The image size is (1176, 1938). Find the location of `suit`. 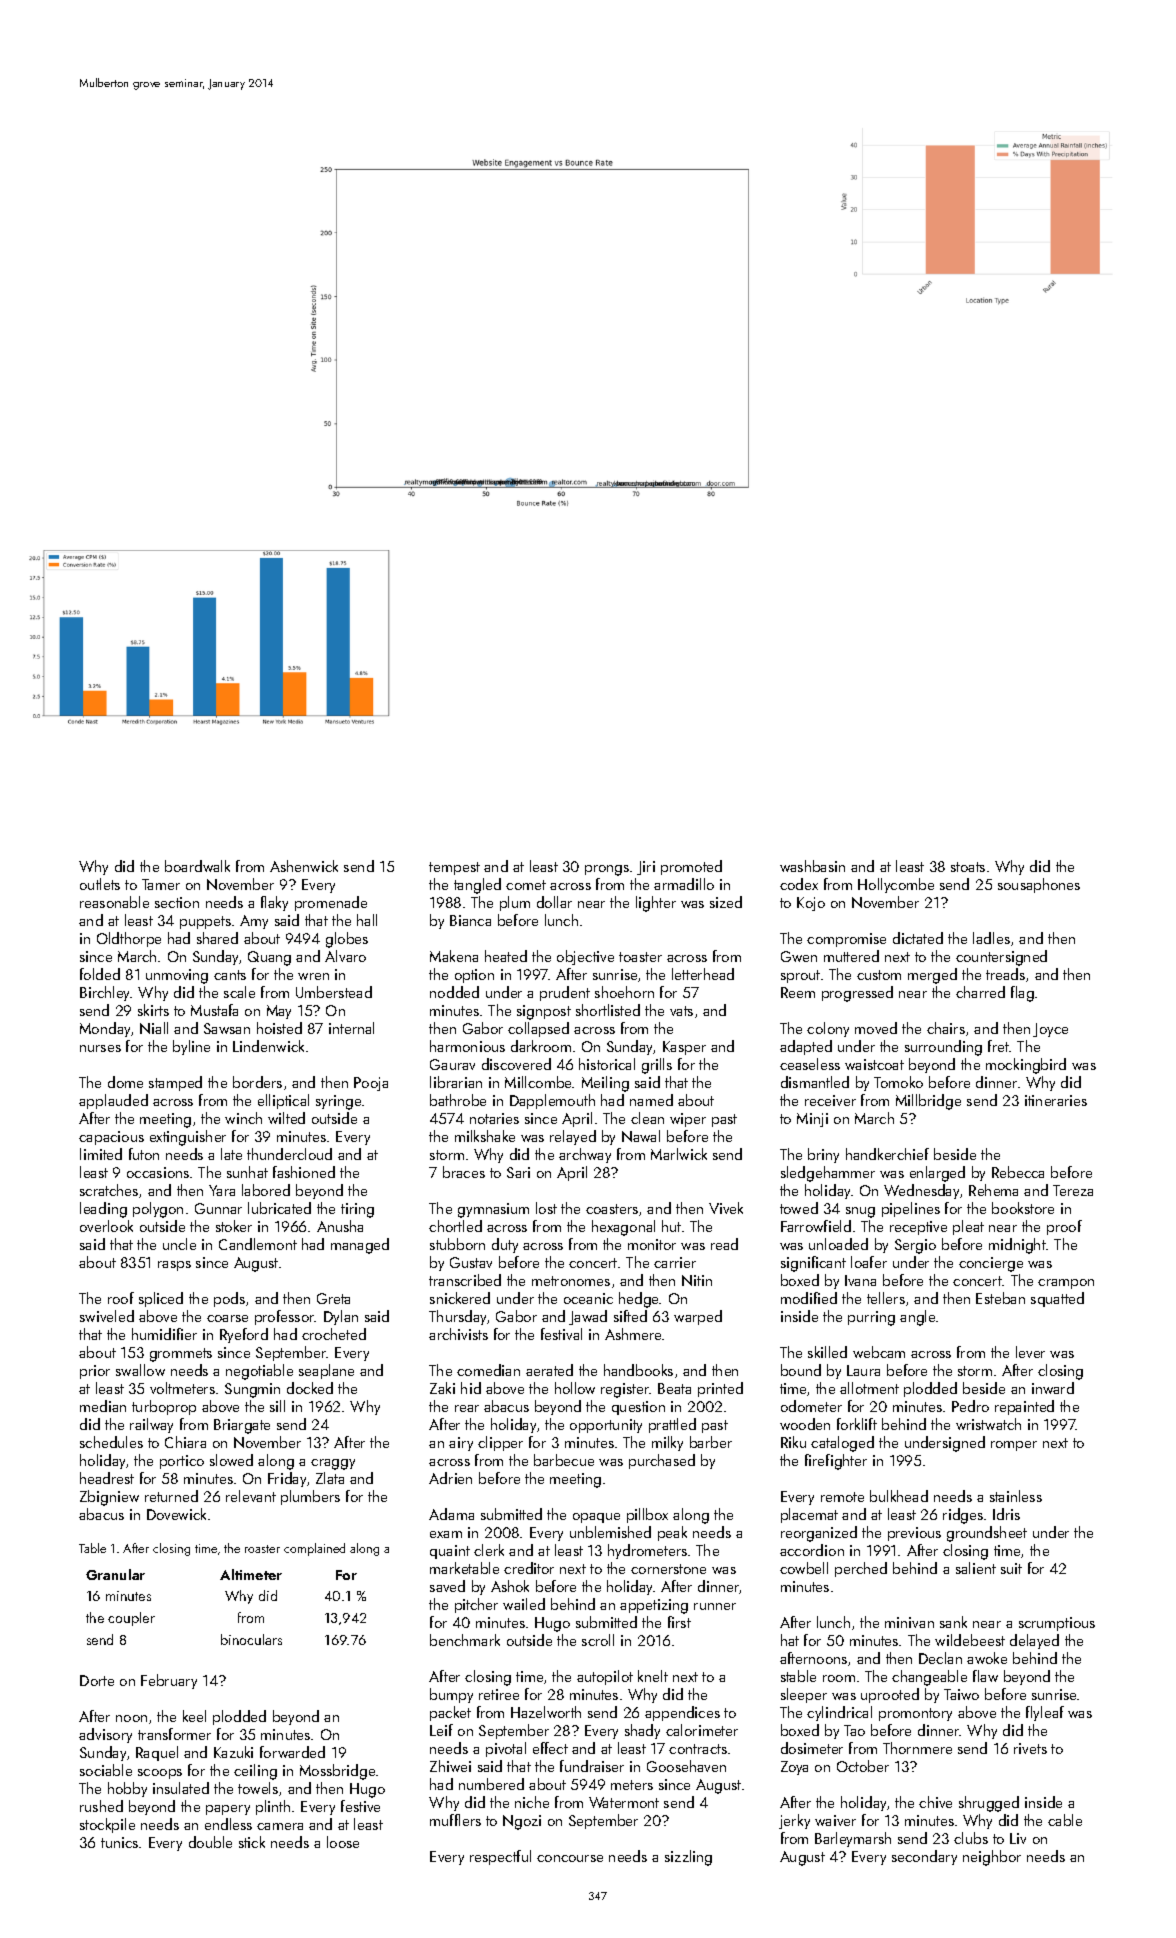

suit is located at coordinates (1011, 1568).
